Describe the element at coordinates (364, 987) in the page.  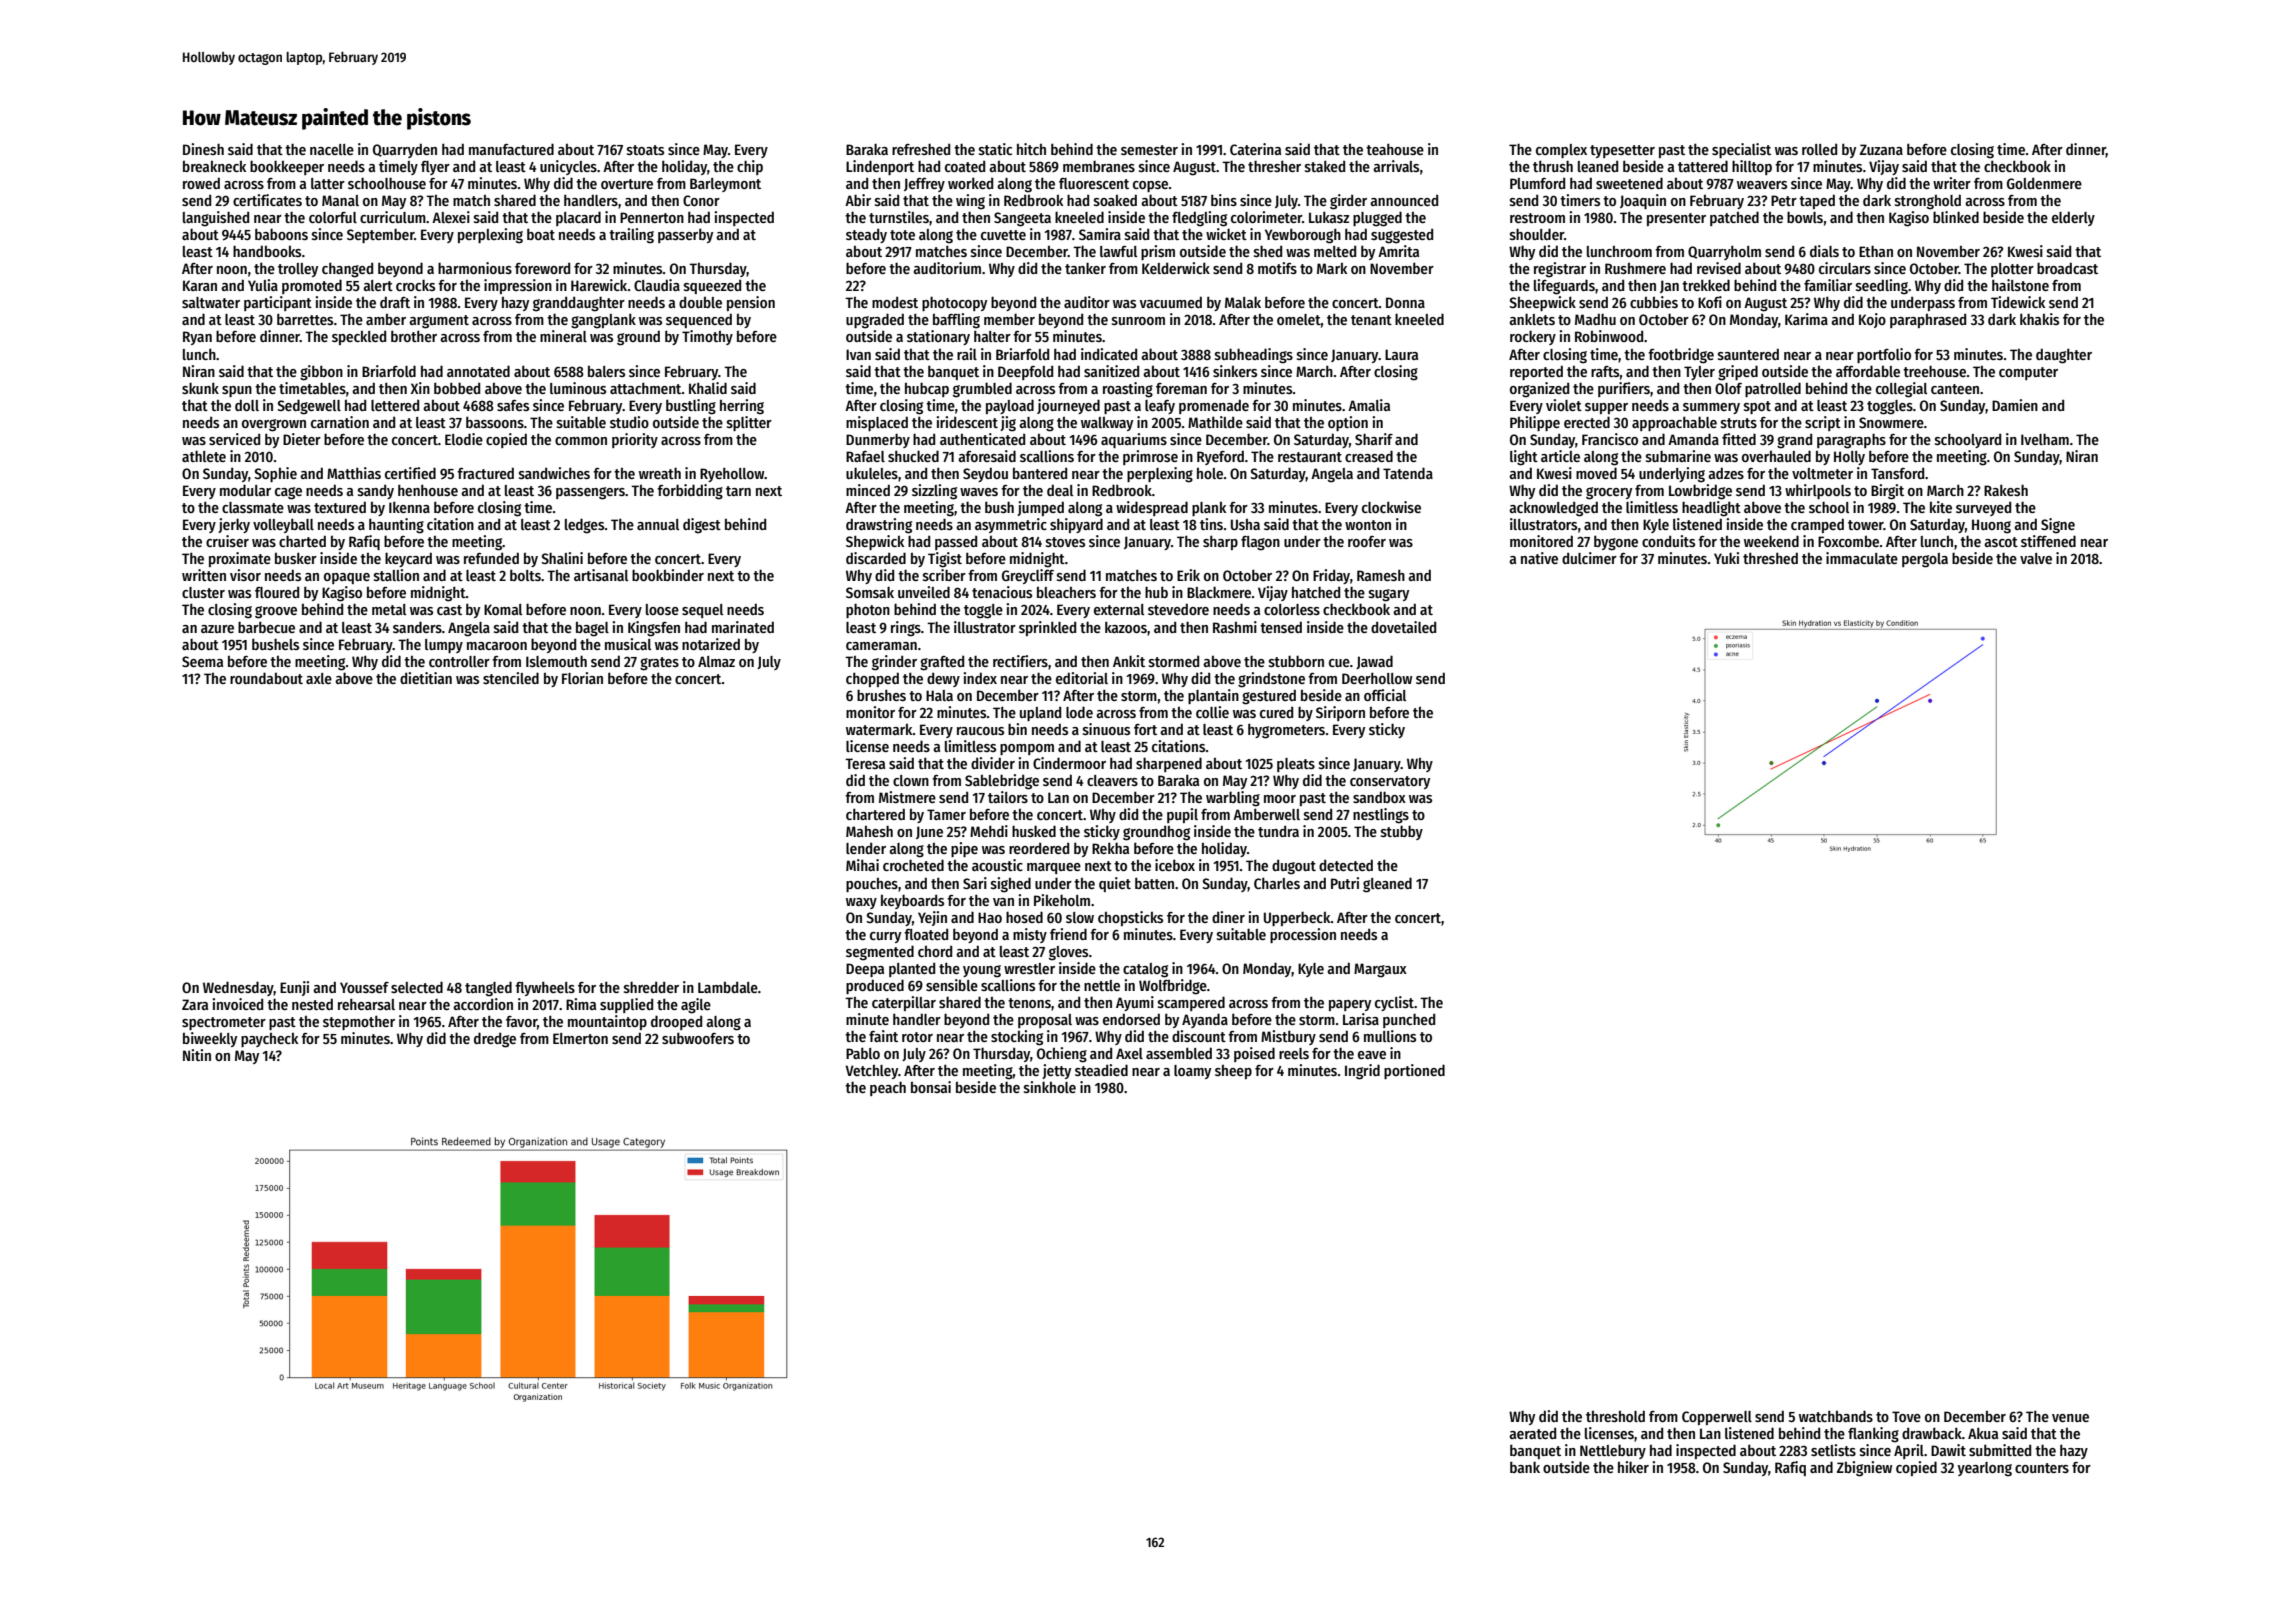
I see `Youssef` at that location.
